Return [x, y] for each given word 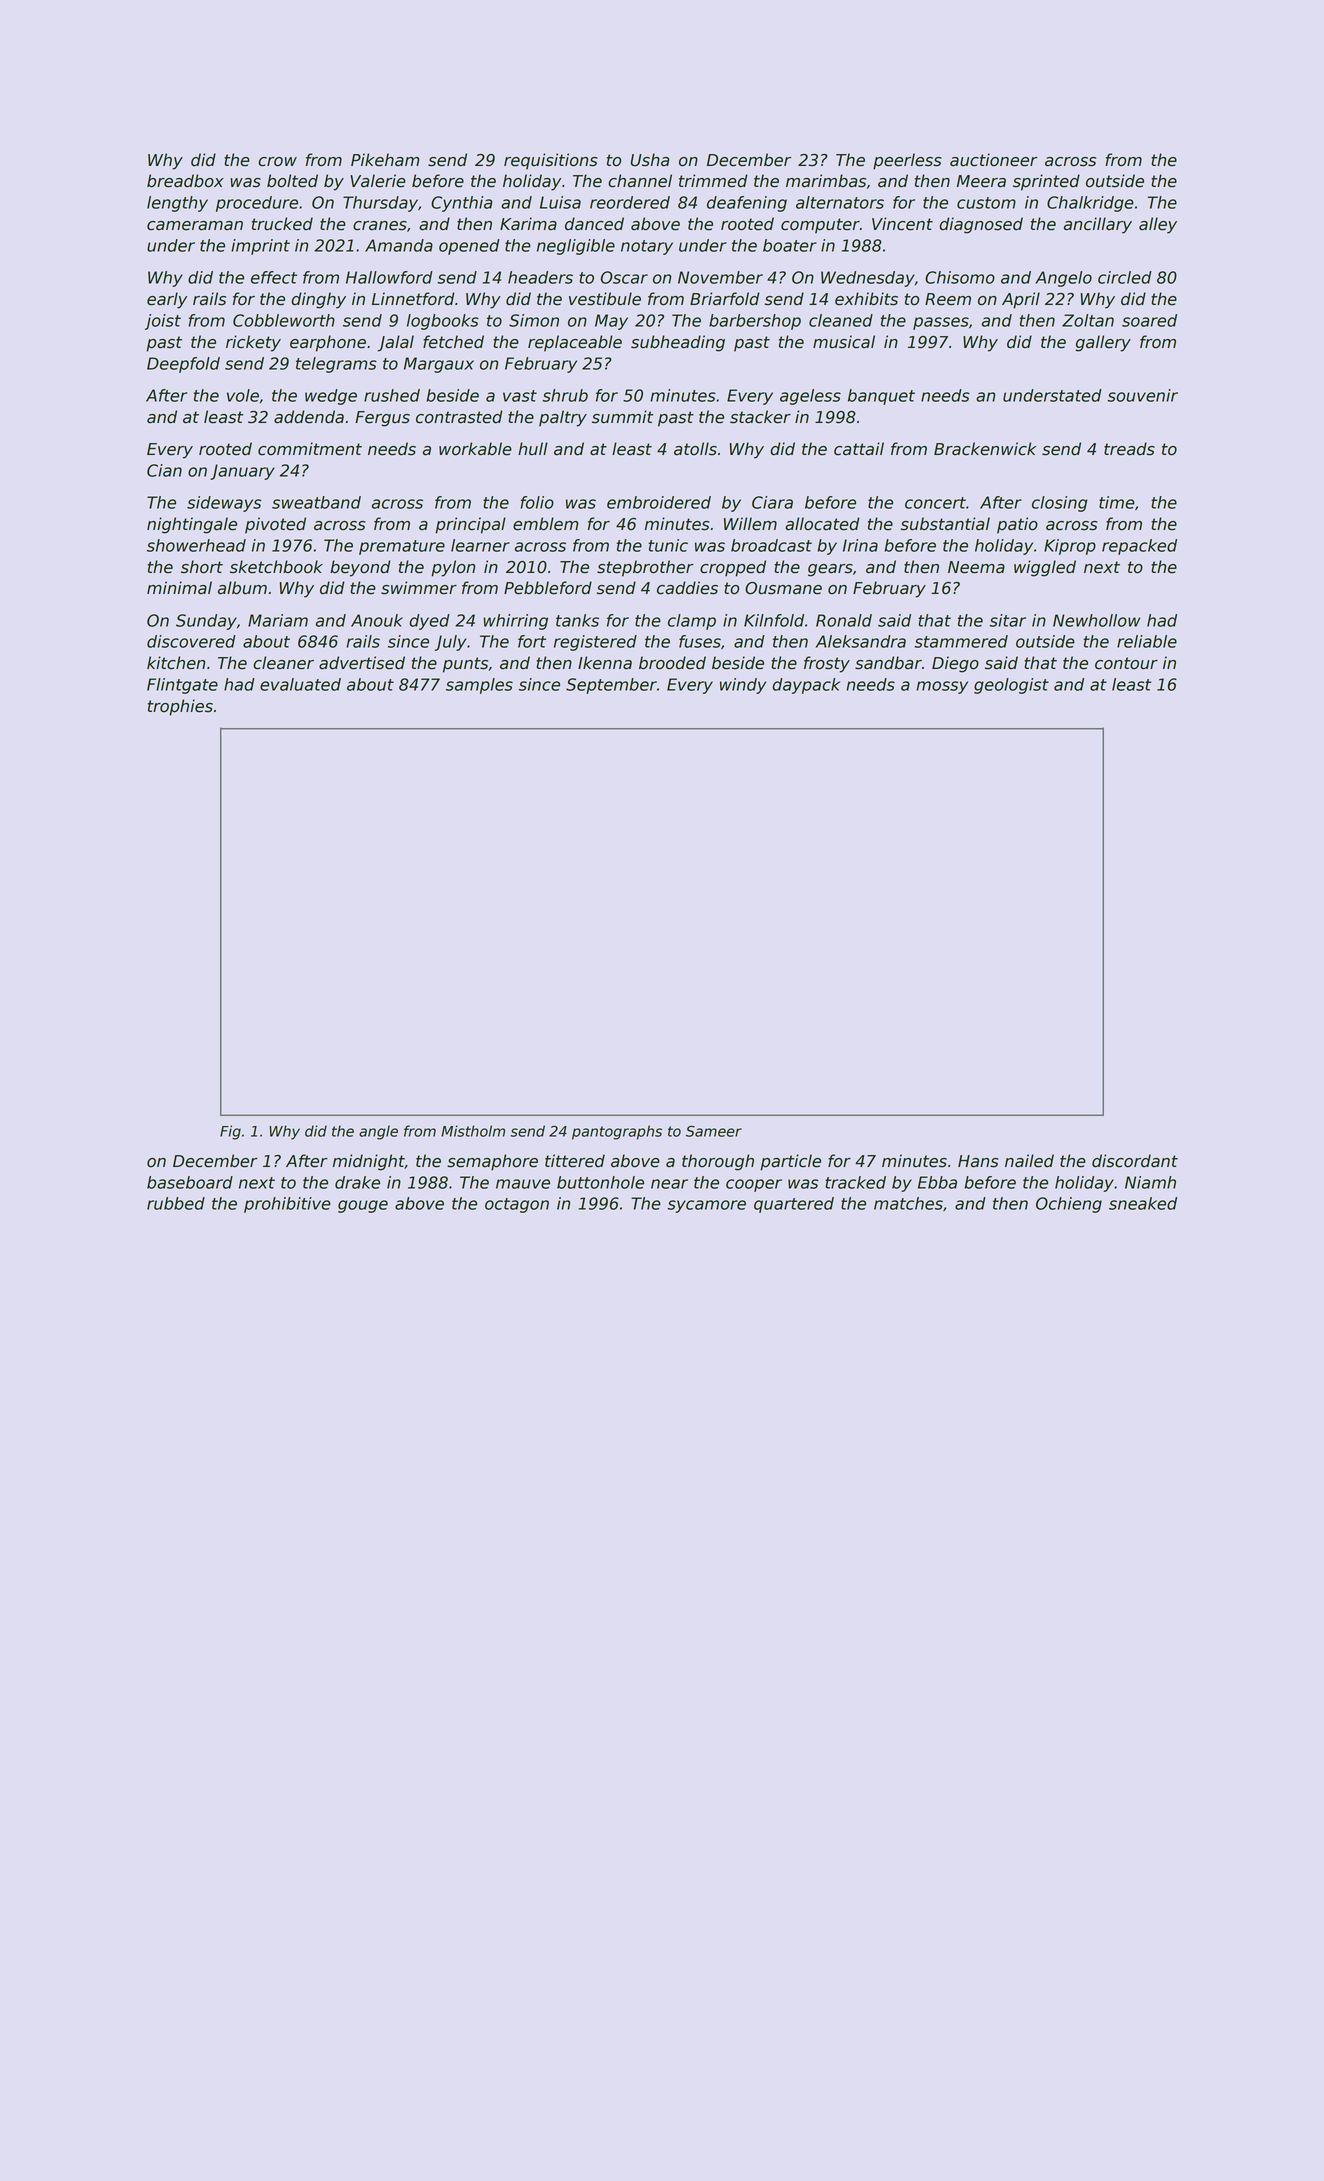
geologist [1011, 686]
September [611, 686]
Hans [978, 1161]
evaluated [300, 684]
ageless [810, 397]
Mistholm [473, 1131]
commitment [310, 449]
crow [277, 162]
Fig [230, 1132]
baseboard [190, 1182]
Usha [650, 160]
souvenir [1142, 395]
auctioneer [994, 160]
